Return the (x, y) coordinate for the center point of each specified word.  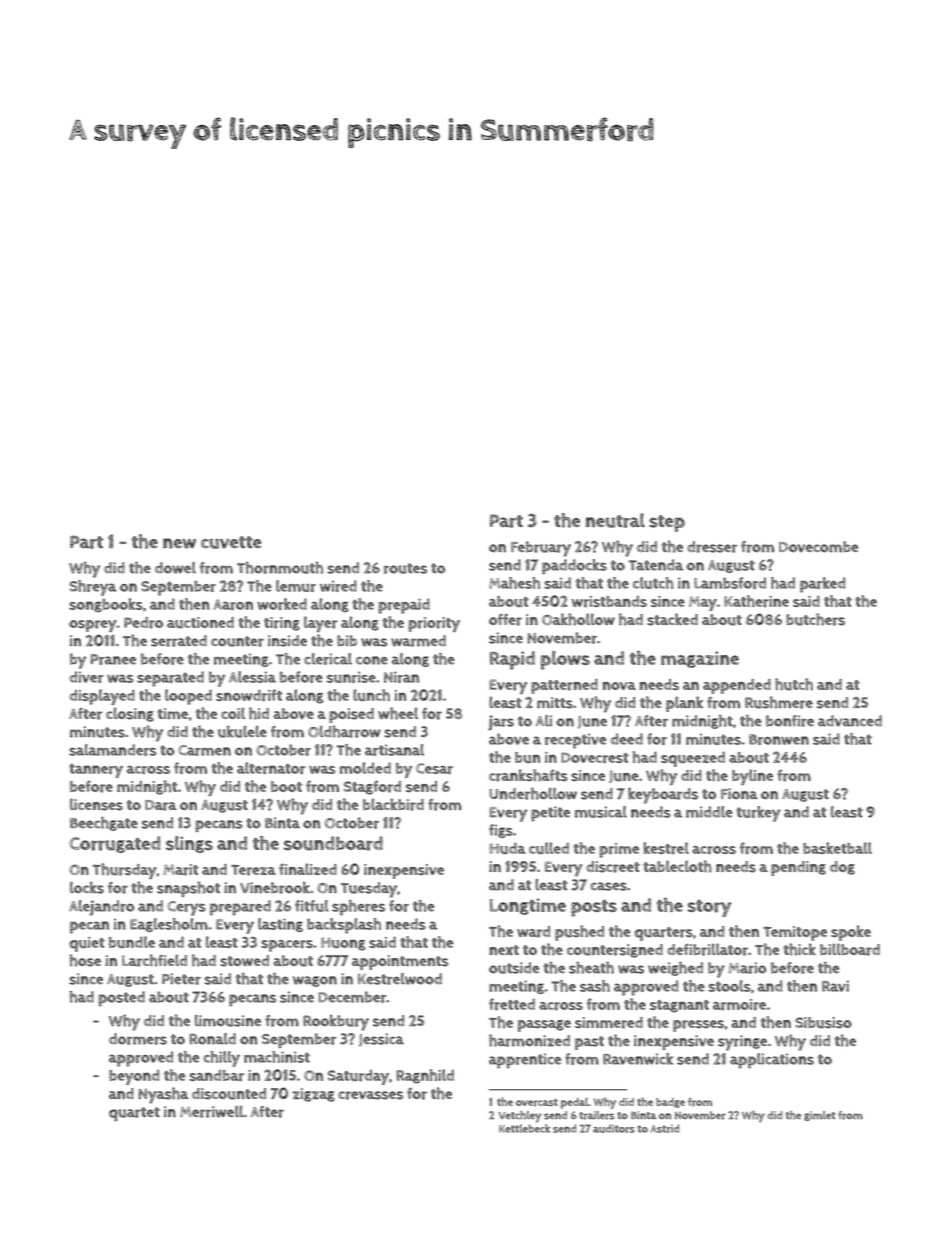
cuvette (231, 542)
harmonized (529, 1040)
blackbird (393, 804)
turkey (758, 814)
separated (170, 679)
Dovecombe (818, 547)
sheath (591, 968)
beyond (134, 1077)
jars (501, 723)
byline (752, 777)
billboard (850, 949)
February (541, 549)
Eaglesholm (169, 925)
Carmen (204, 750)
